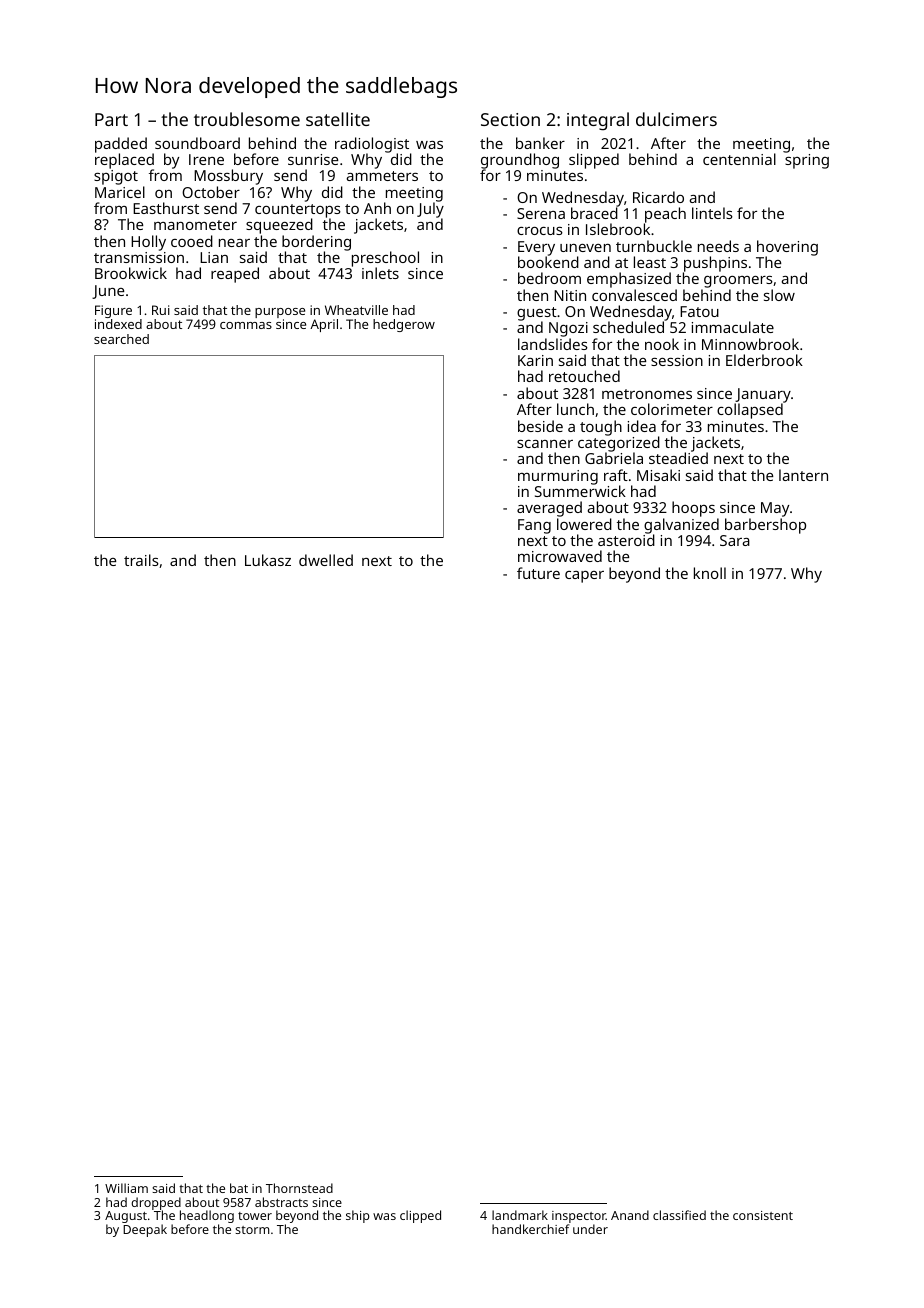 This page has width=924, height=1308. Describe the element at coordinates (126, 1188) in the page. I see `William` at that location.
